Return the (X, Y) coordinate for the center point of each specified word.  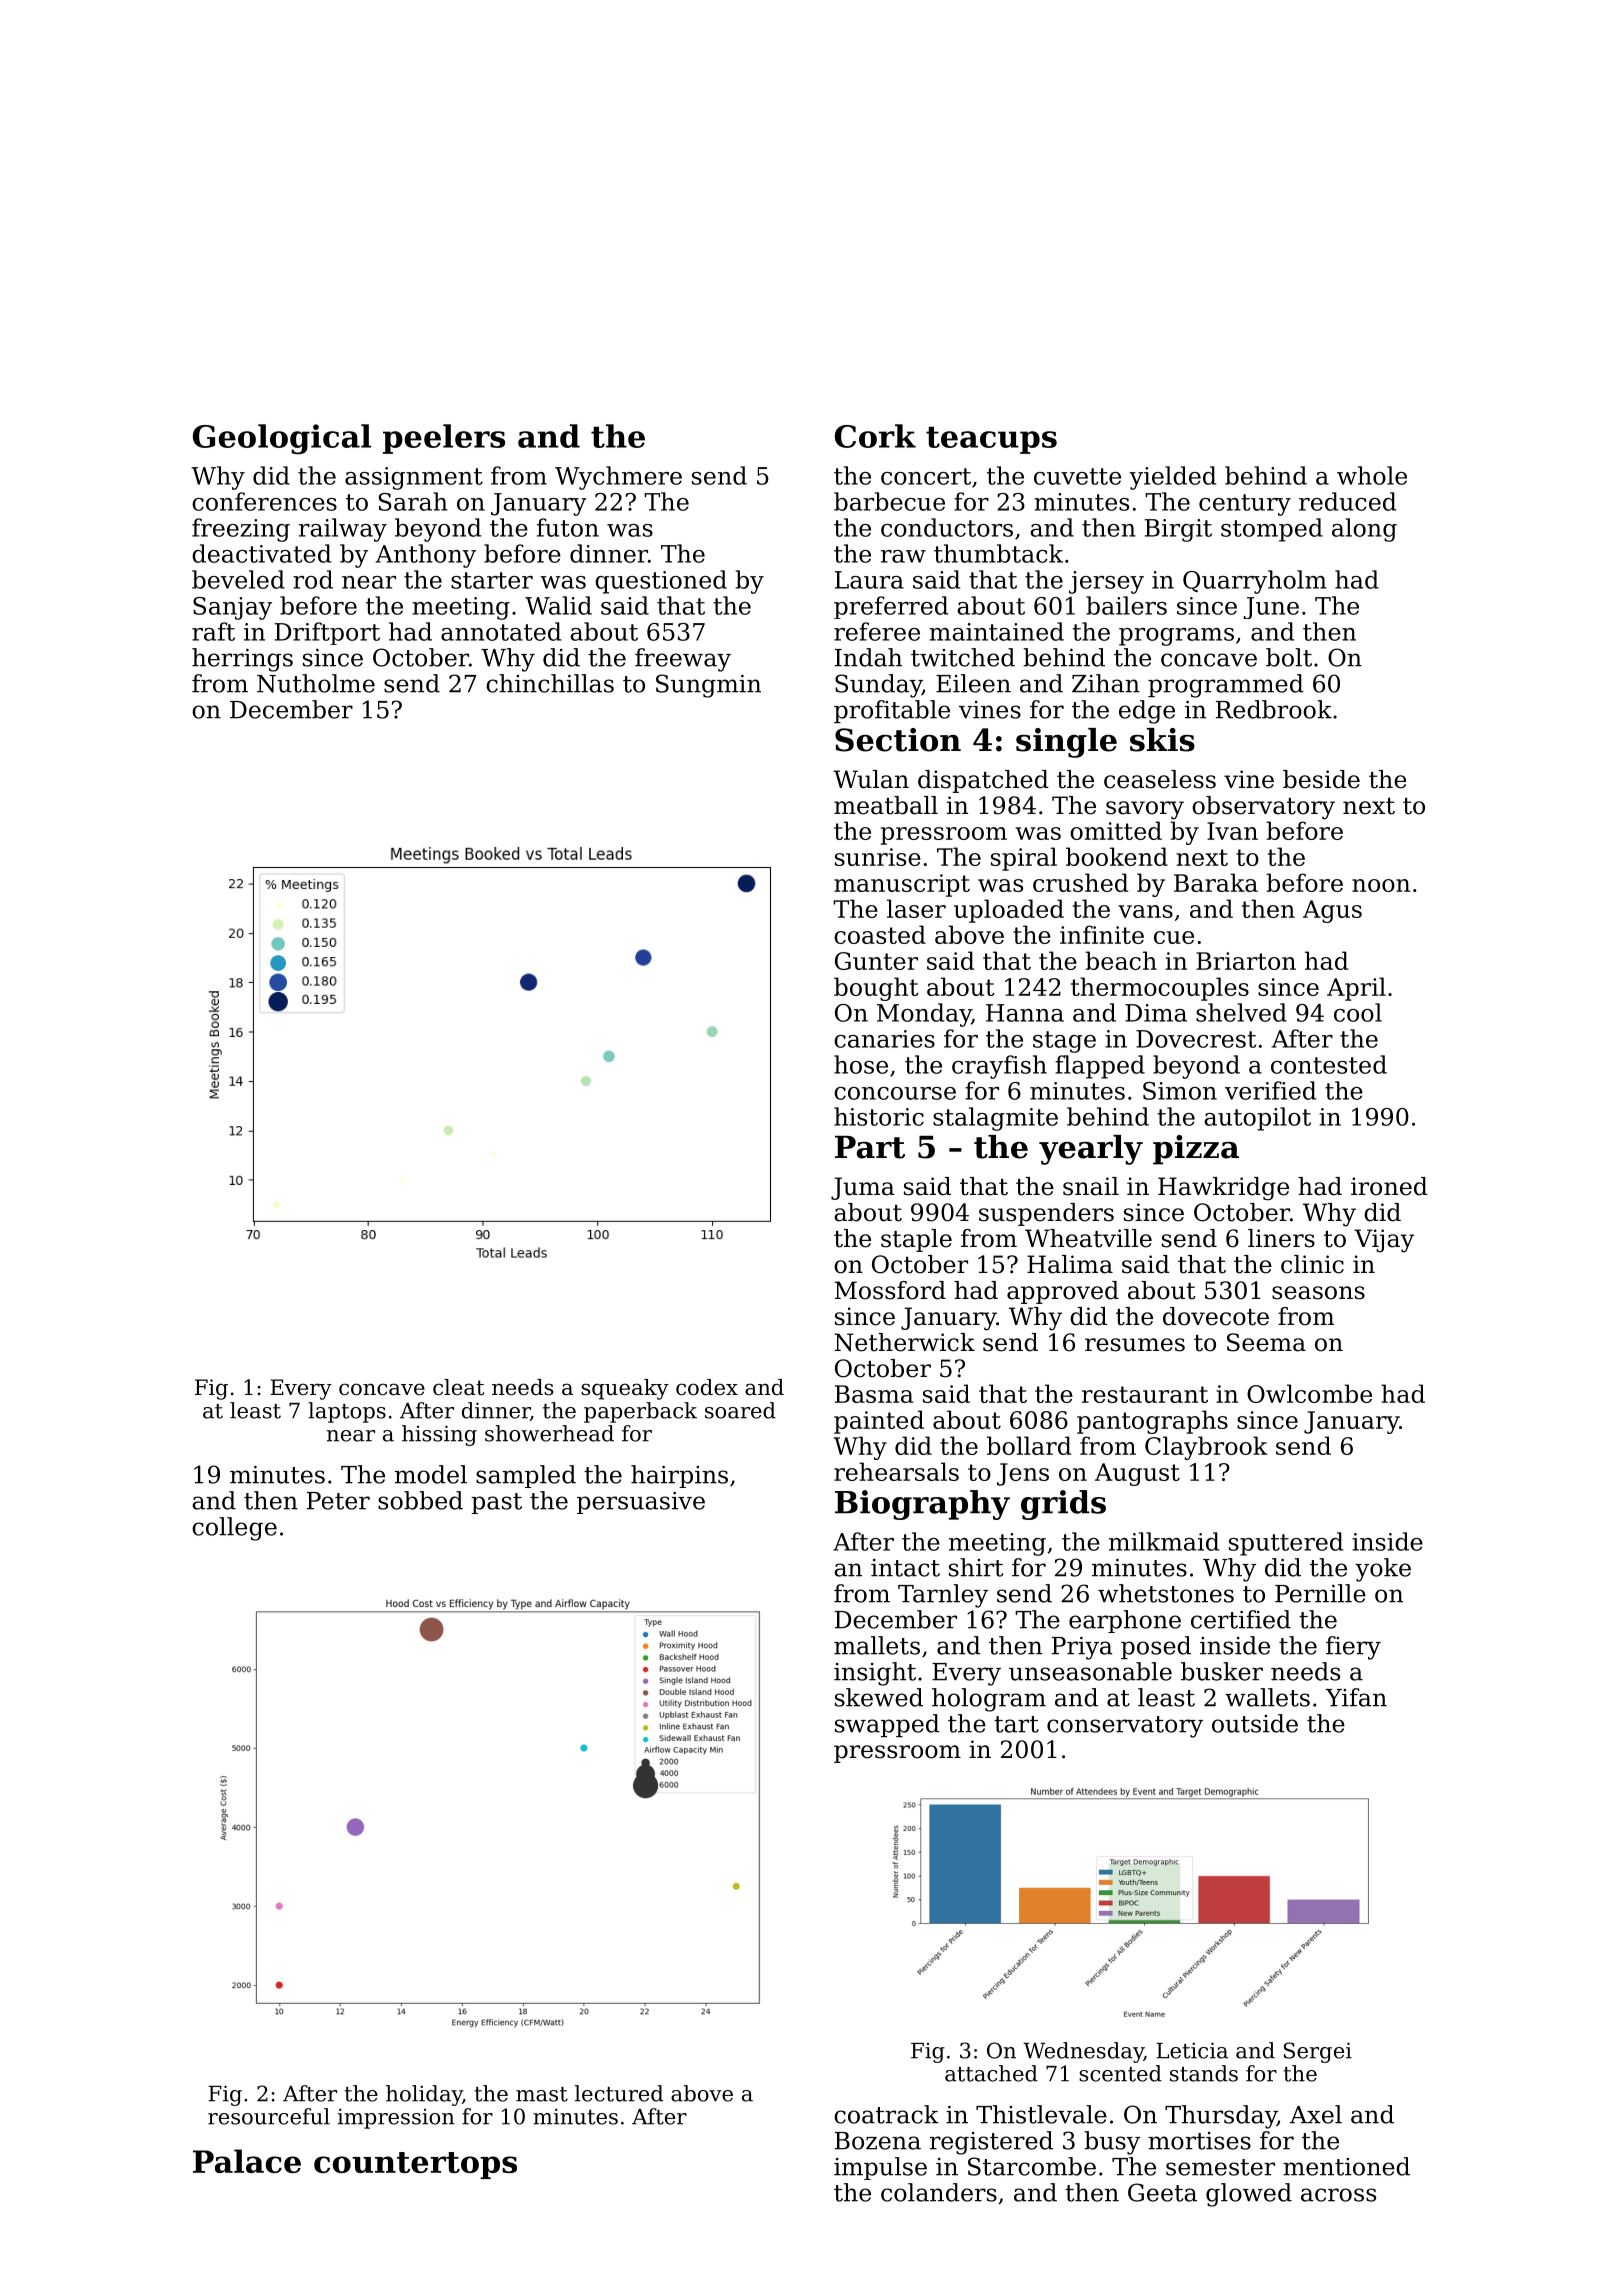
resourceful (269, 2116)
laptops (347, 1412)
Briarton (1246, 961)
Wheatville (1088, 1238)
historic (879, 1116)
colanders (939, 2192)
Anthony (425, 556)
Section (898, 740)
